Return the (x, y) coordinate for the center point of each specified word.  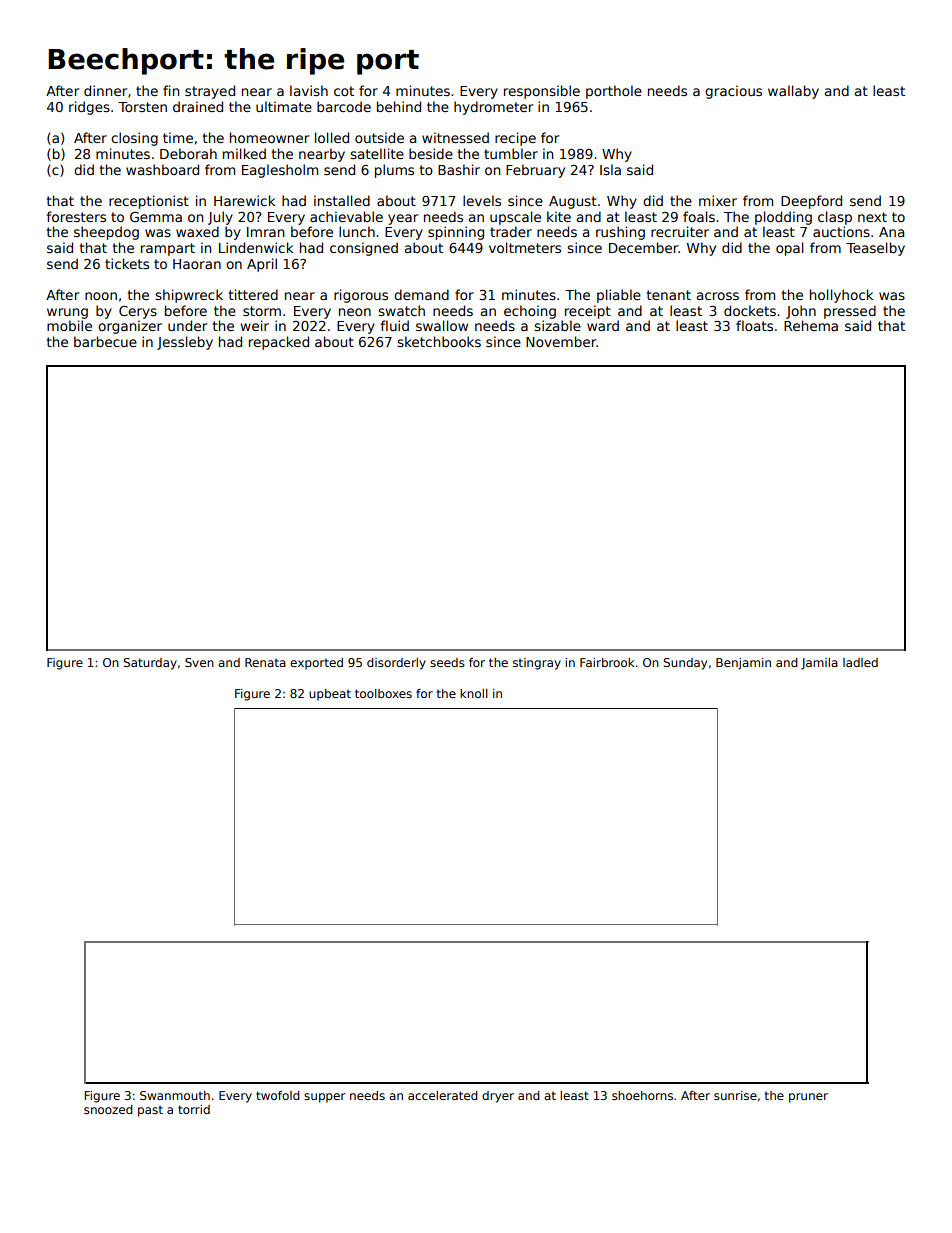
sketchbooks (439, 341)
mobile (69, 325)
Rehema (811, 325)
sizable (557, 325)
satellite (377, 153)
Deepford (811, 202)
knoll (474, 693)
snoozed (108, 1109)
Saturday (150, 664)
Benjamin (743, 664)
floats (754, 325)
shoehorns (642, 1095)
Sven (199, 662)
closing (134, 139)
